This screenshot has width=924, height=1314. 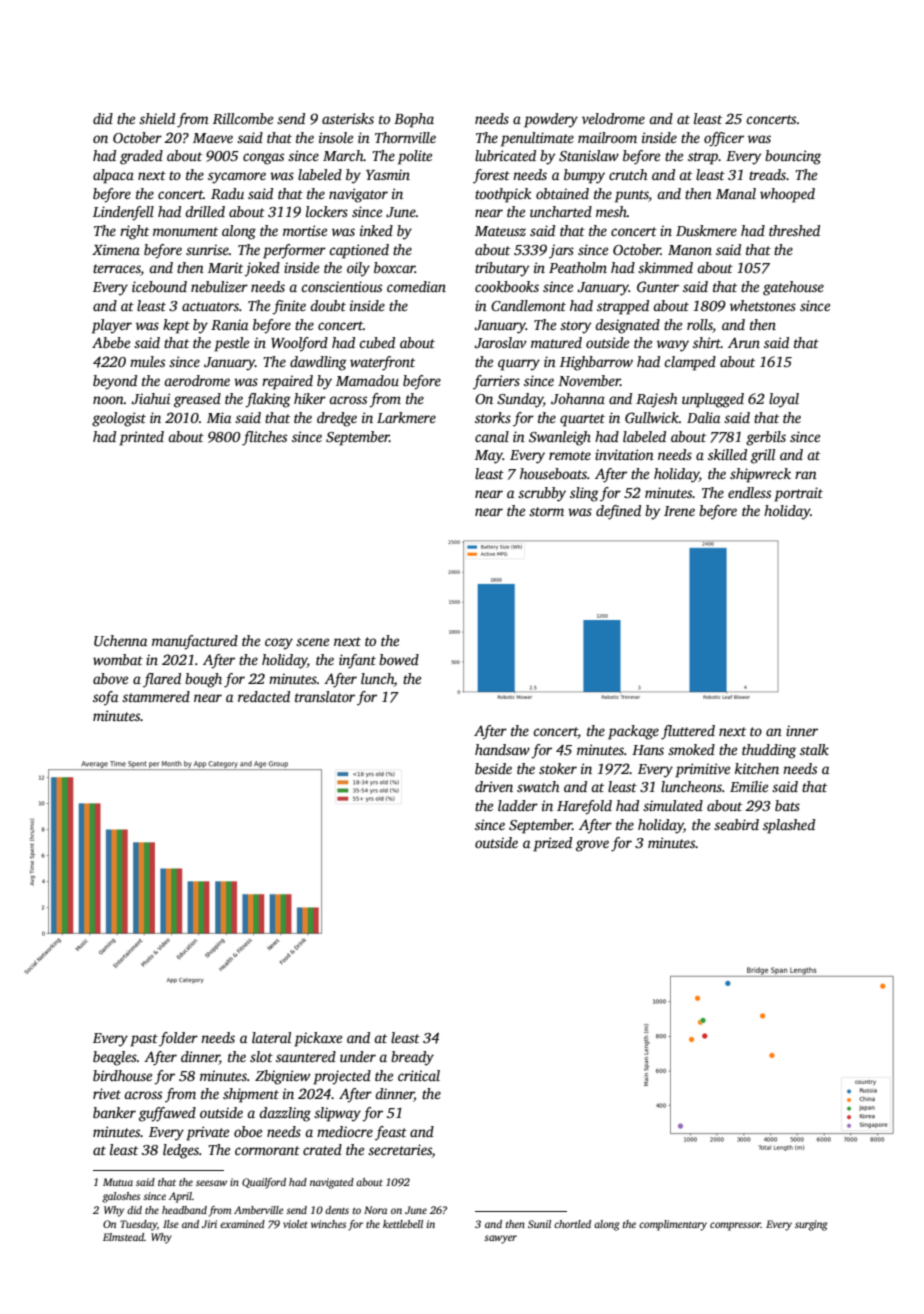 What do you see at coordinates (327, 211) in the screenshot?
I see `lockers` at bounding box center [327, 211].
